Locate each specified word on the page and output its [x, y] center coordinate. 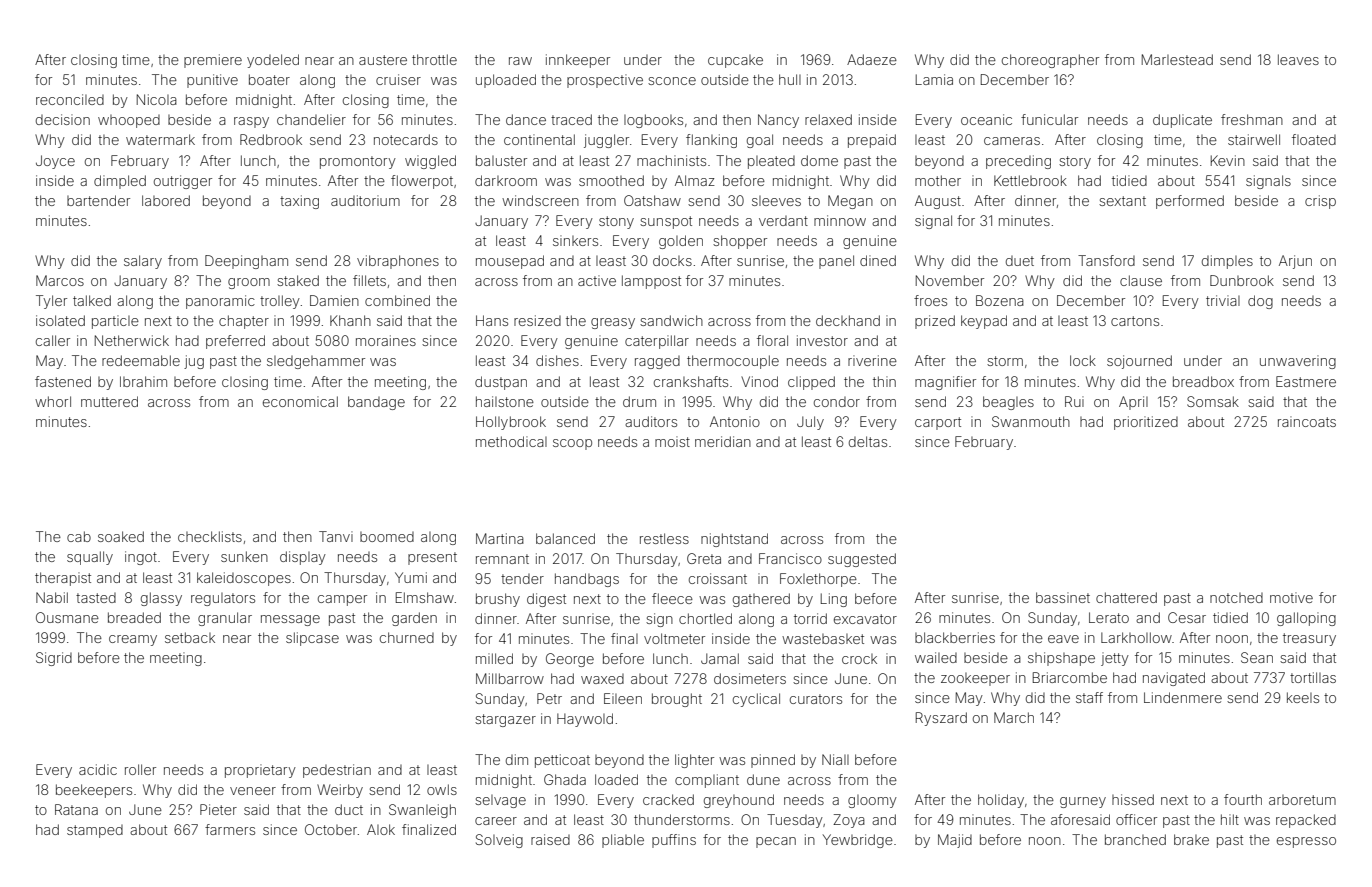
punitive [212, 81]
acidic [98, 769]
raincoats [1307, 421]
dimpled [120, 182]
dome [819, 160]
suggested [862, 560]
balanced [565, 538]
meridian [723, 441]
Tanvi [336, 536]
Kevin [1228, 160]
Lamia [934, 79]
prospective [605, 81]
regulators [223, 599]
